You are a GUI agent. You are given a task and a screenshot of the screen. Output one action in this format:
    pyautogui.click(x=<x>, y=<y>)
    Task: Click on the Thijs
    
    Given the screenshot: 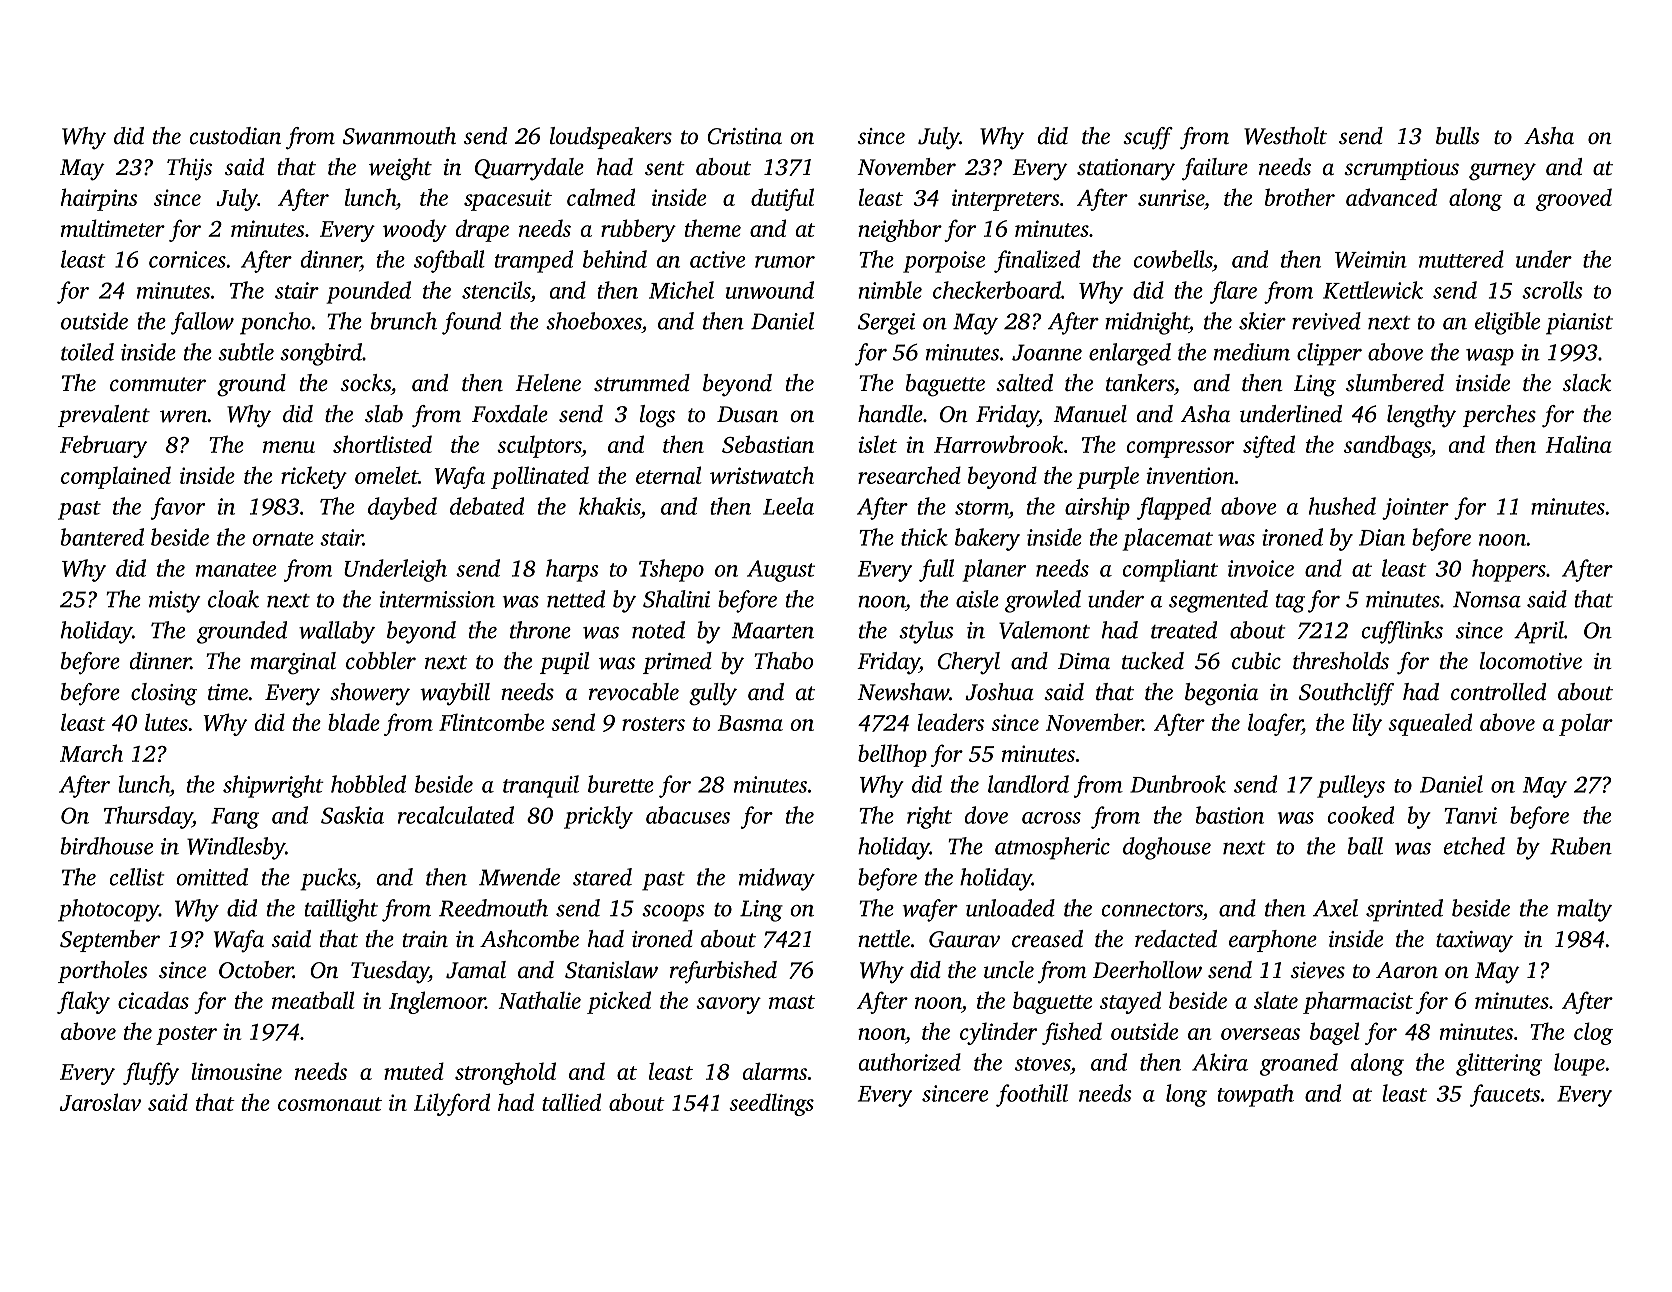 What is the action you would take?
    pyautogui.click(x=189, y=169)
